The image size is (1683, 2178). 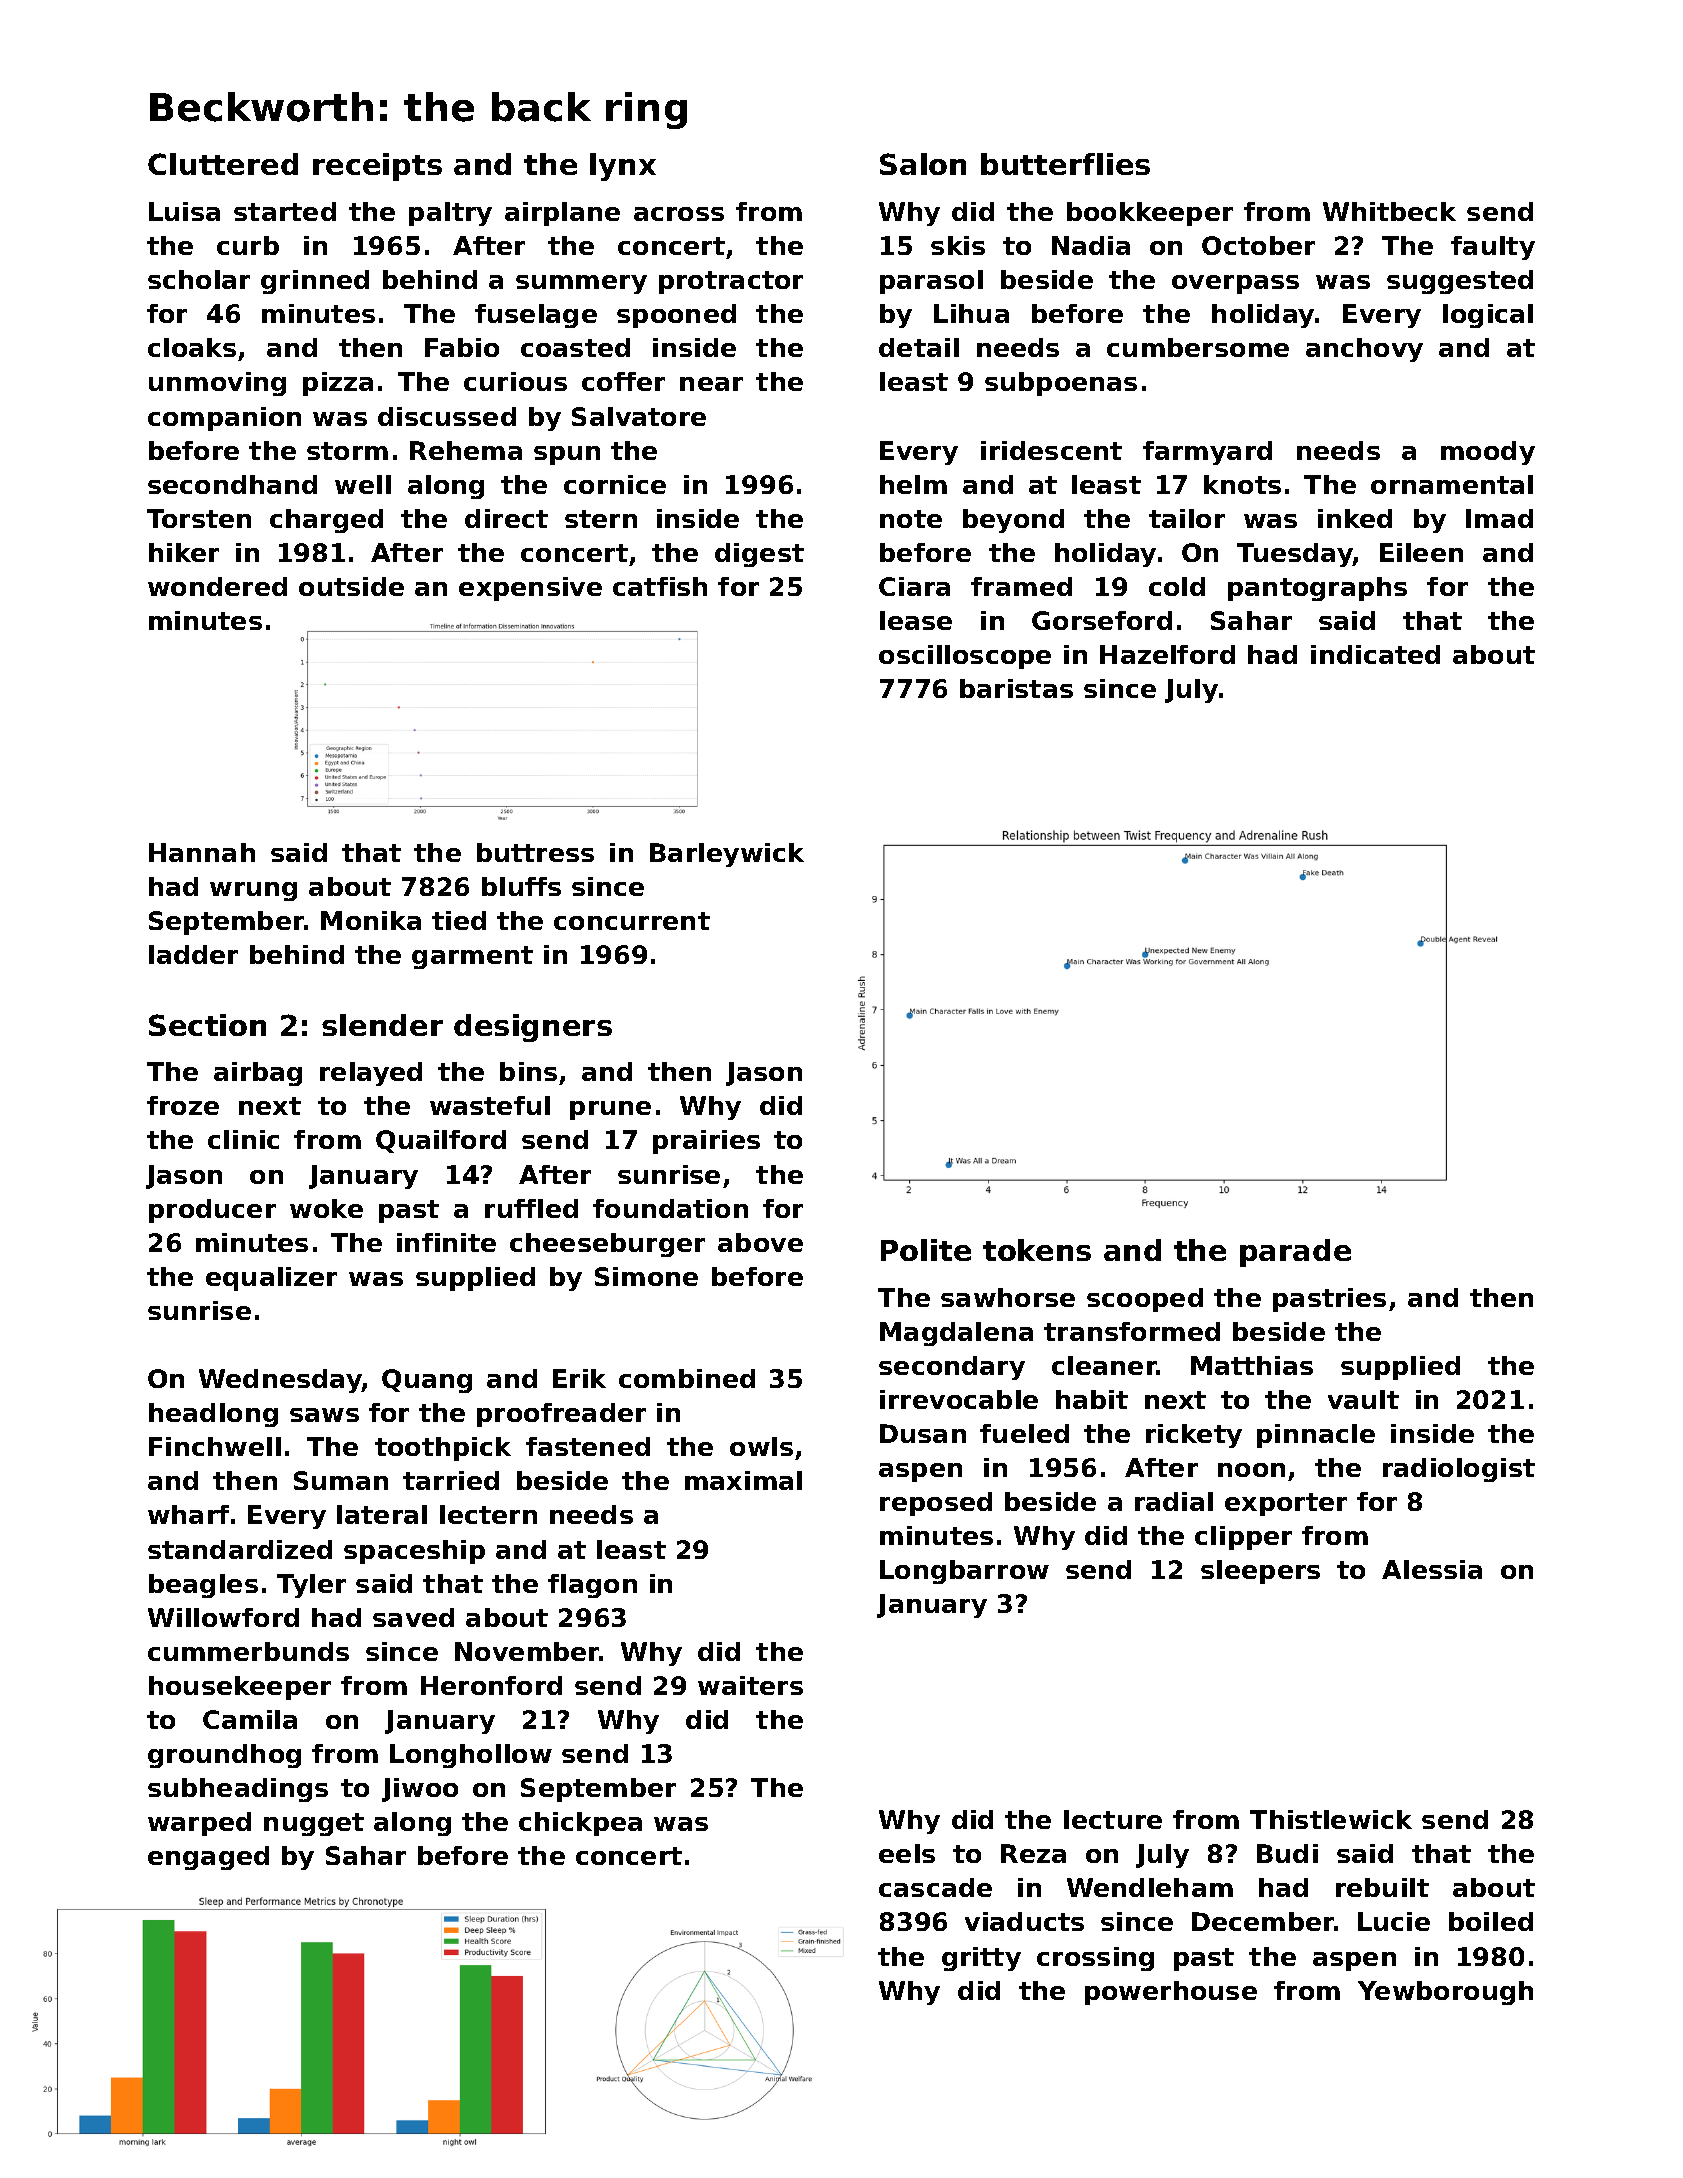 I want to click on saws, so click(x=324, y=1415).
